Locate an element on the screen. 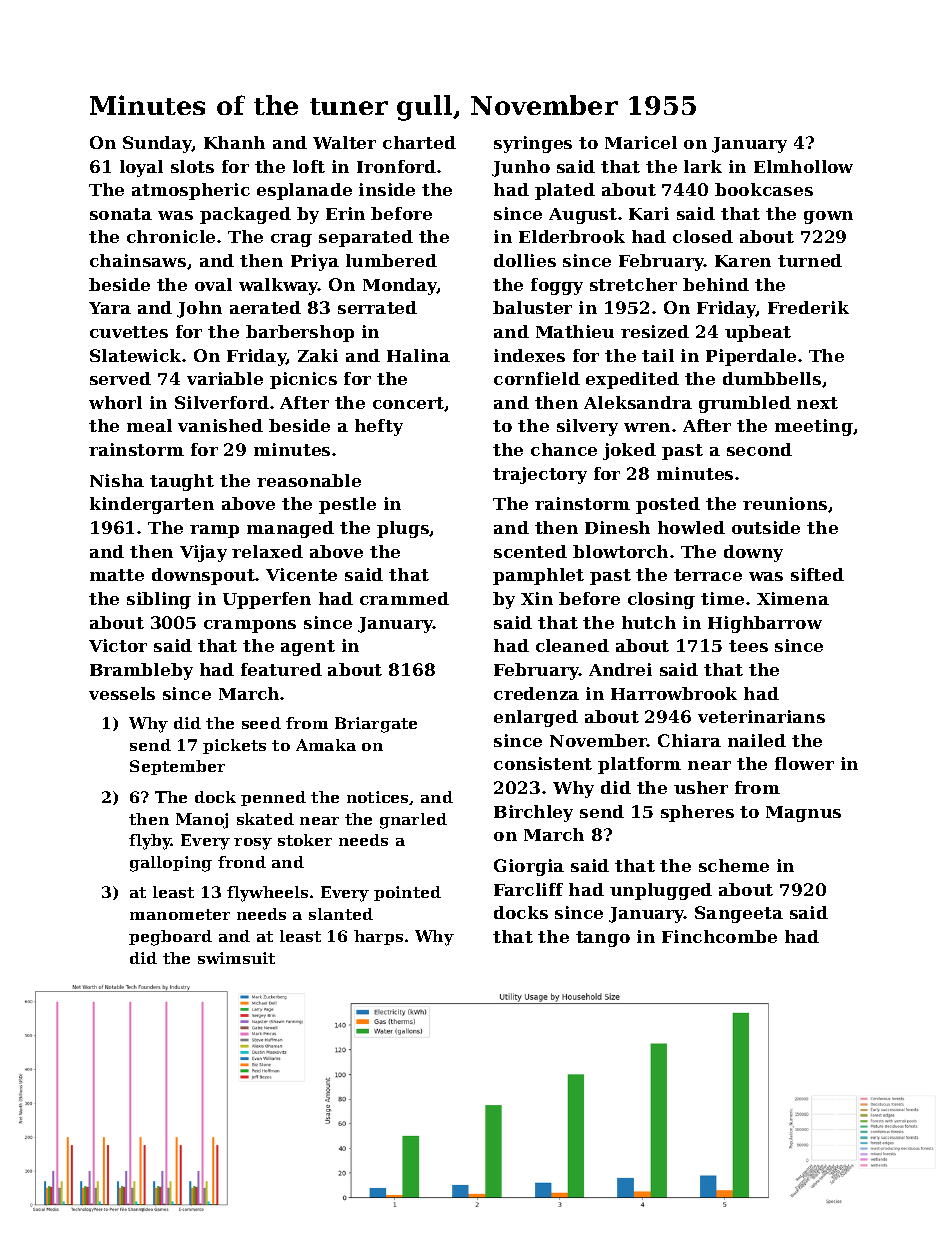  stretcher is located at coordinates (633, 284).
